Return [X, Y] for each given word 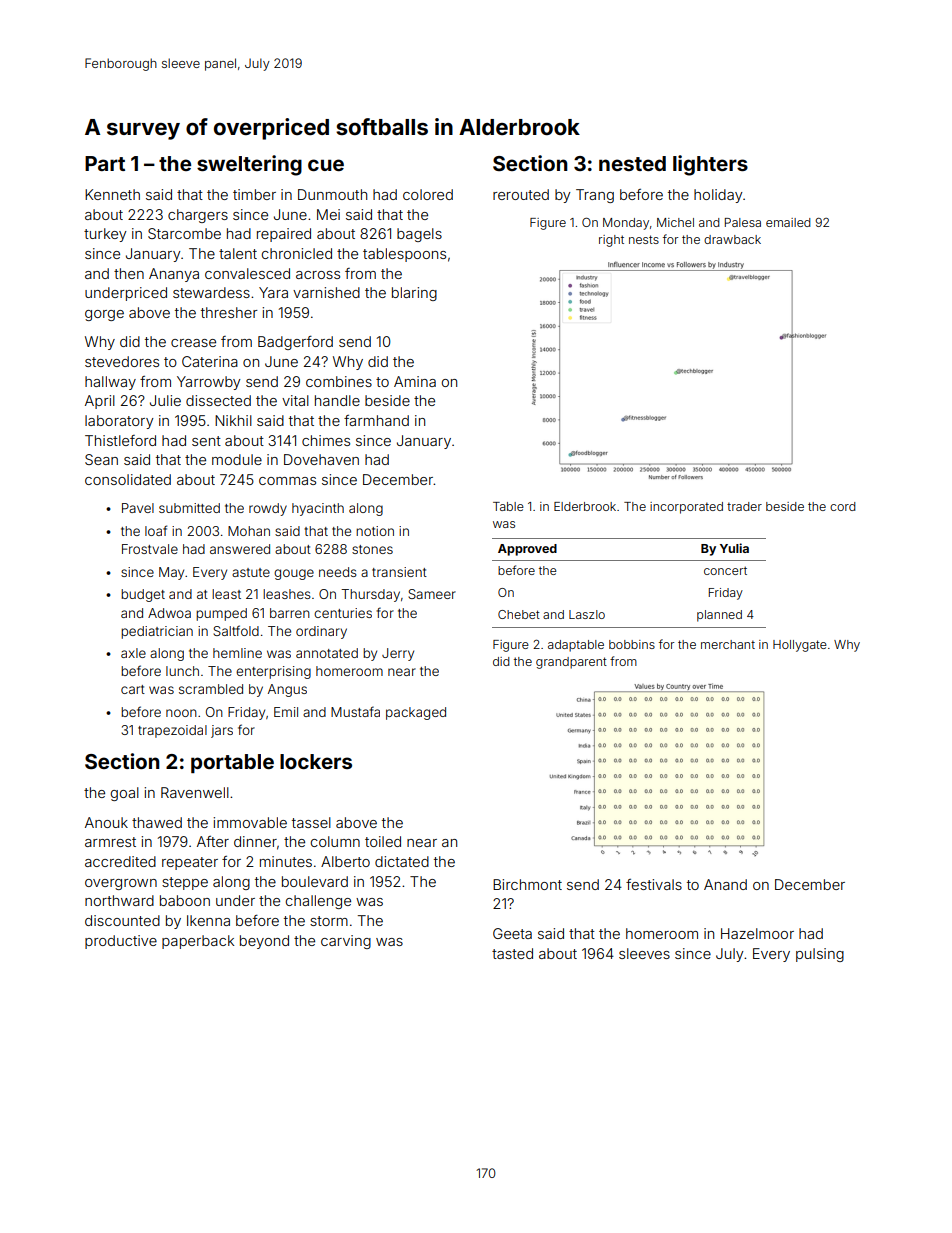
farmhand [376, 420]
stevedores [122, 361]
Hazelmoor [757, 933]
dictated [402, 861]
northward [119, 900]
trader [744, 506]
